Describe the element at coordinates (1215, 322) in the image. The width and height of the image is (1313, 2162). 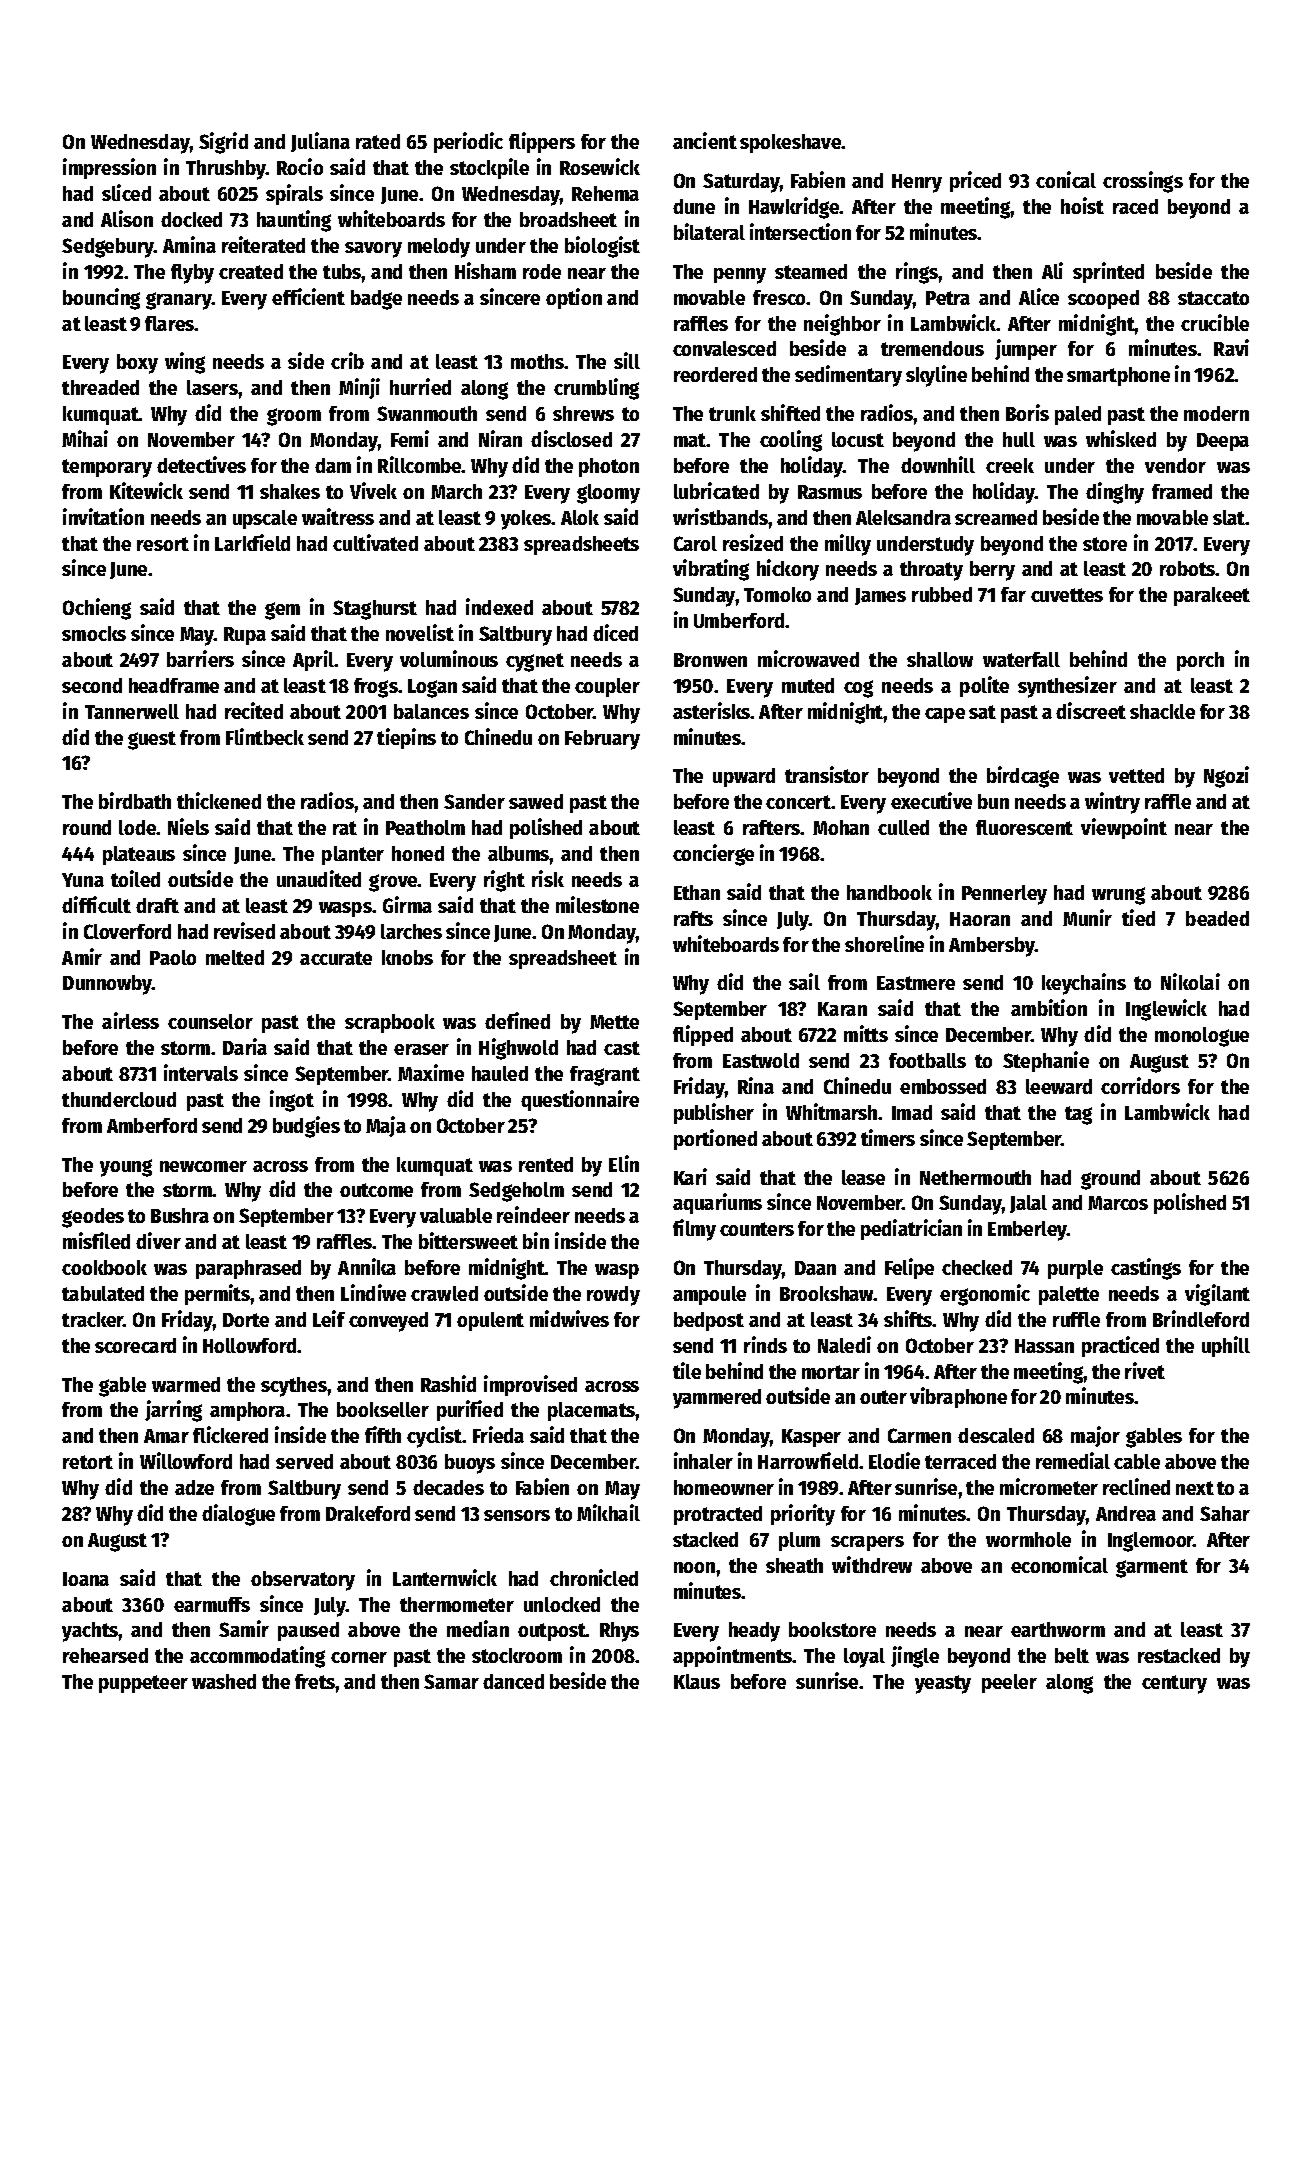
I see `crucible` at that location.
